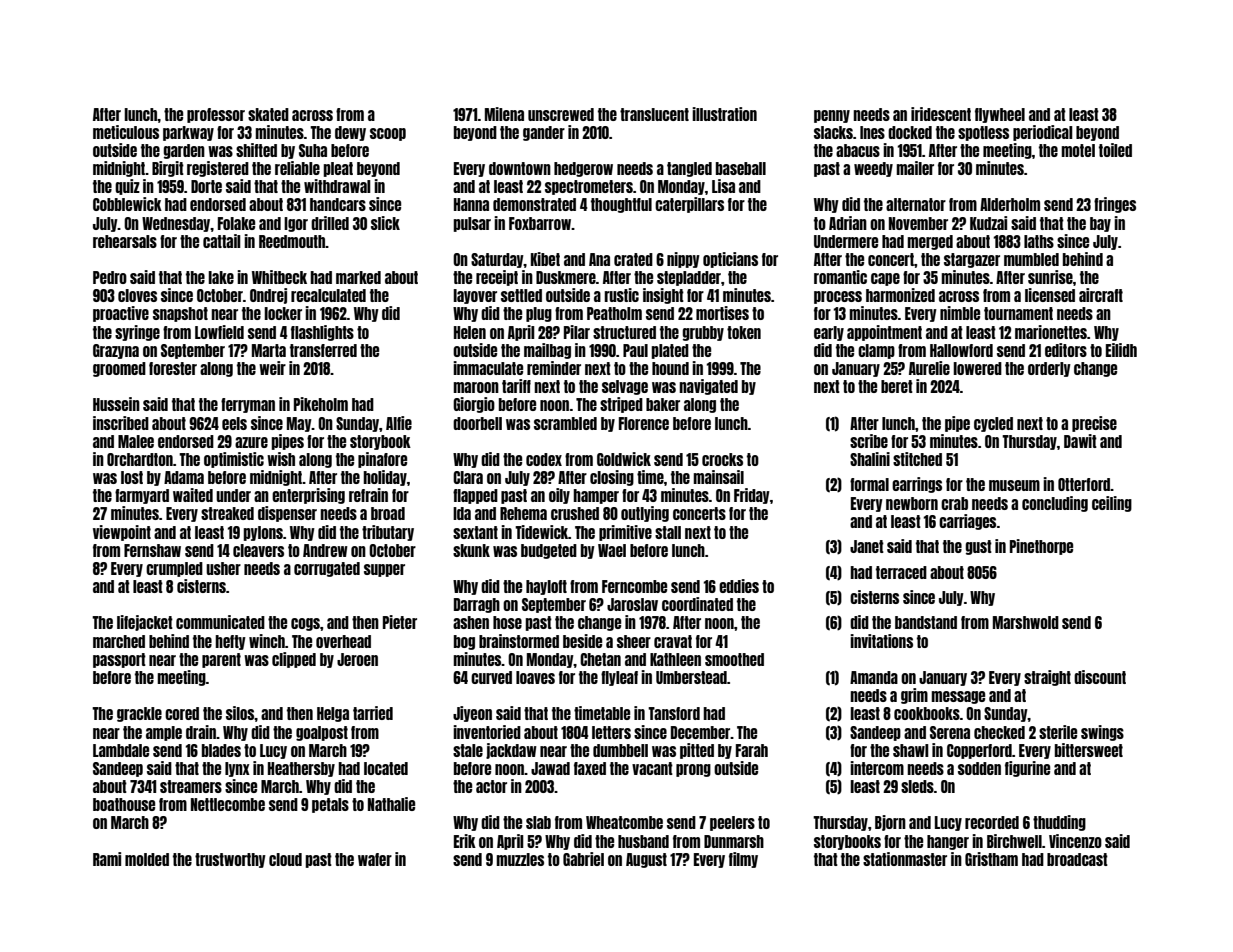  Describe the element at coordinates (620, 750) in the screenshot. I see `dumbbell` at that location.
